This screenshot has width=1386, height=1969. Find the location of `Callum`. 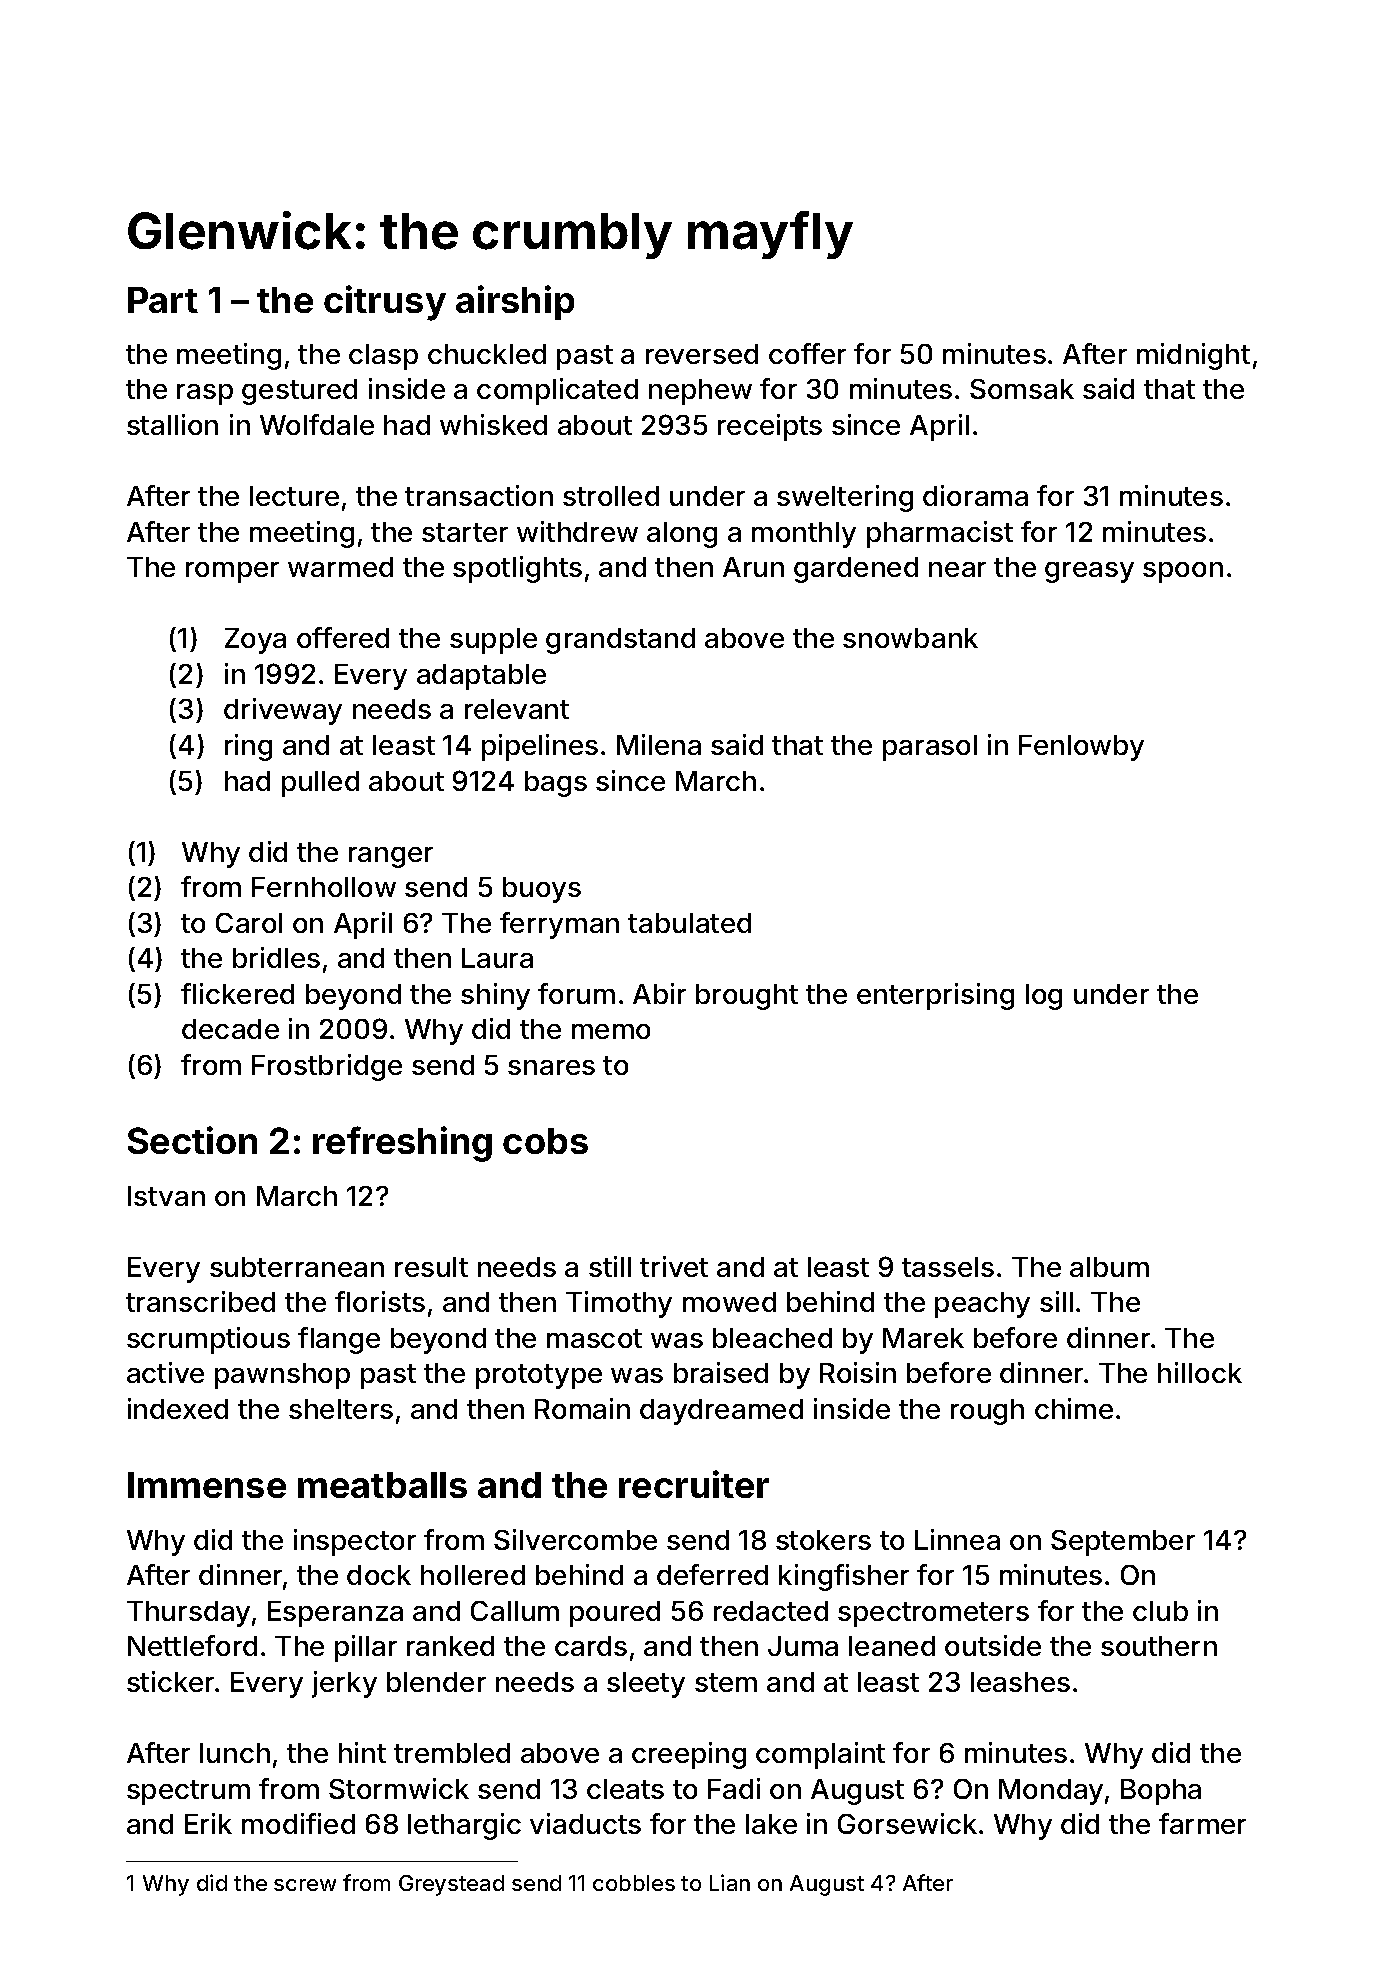

Callum is located at coordinates (515, 1611).
